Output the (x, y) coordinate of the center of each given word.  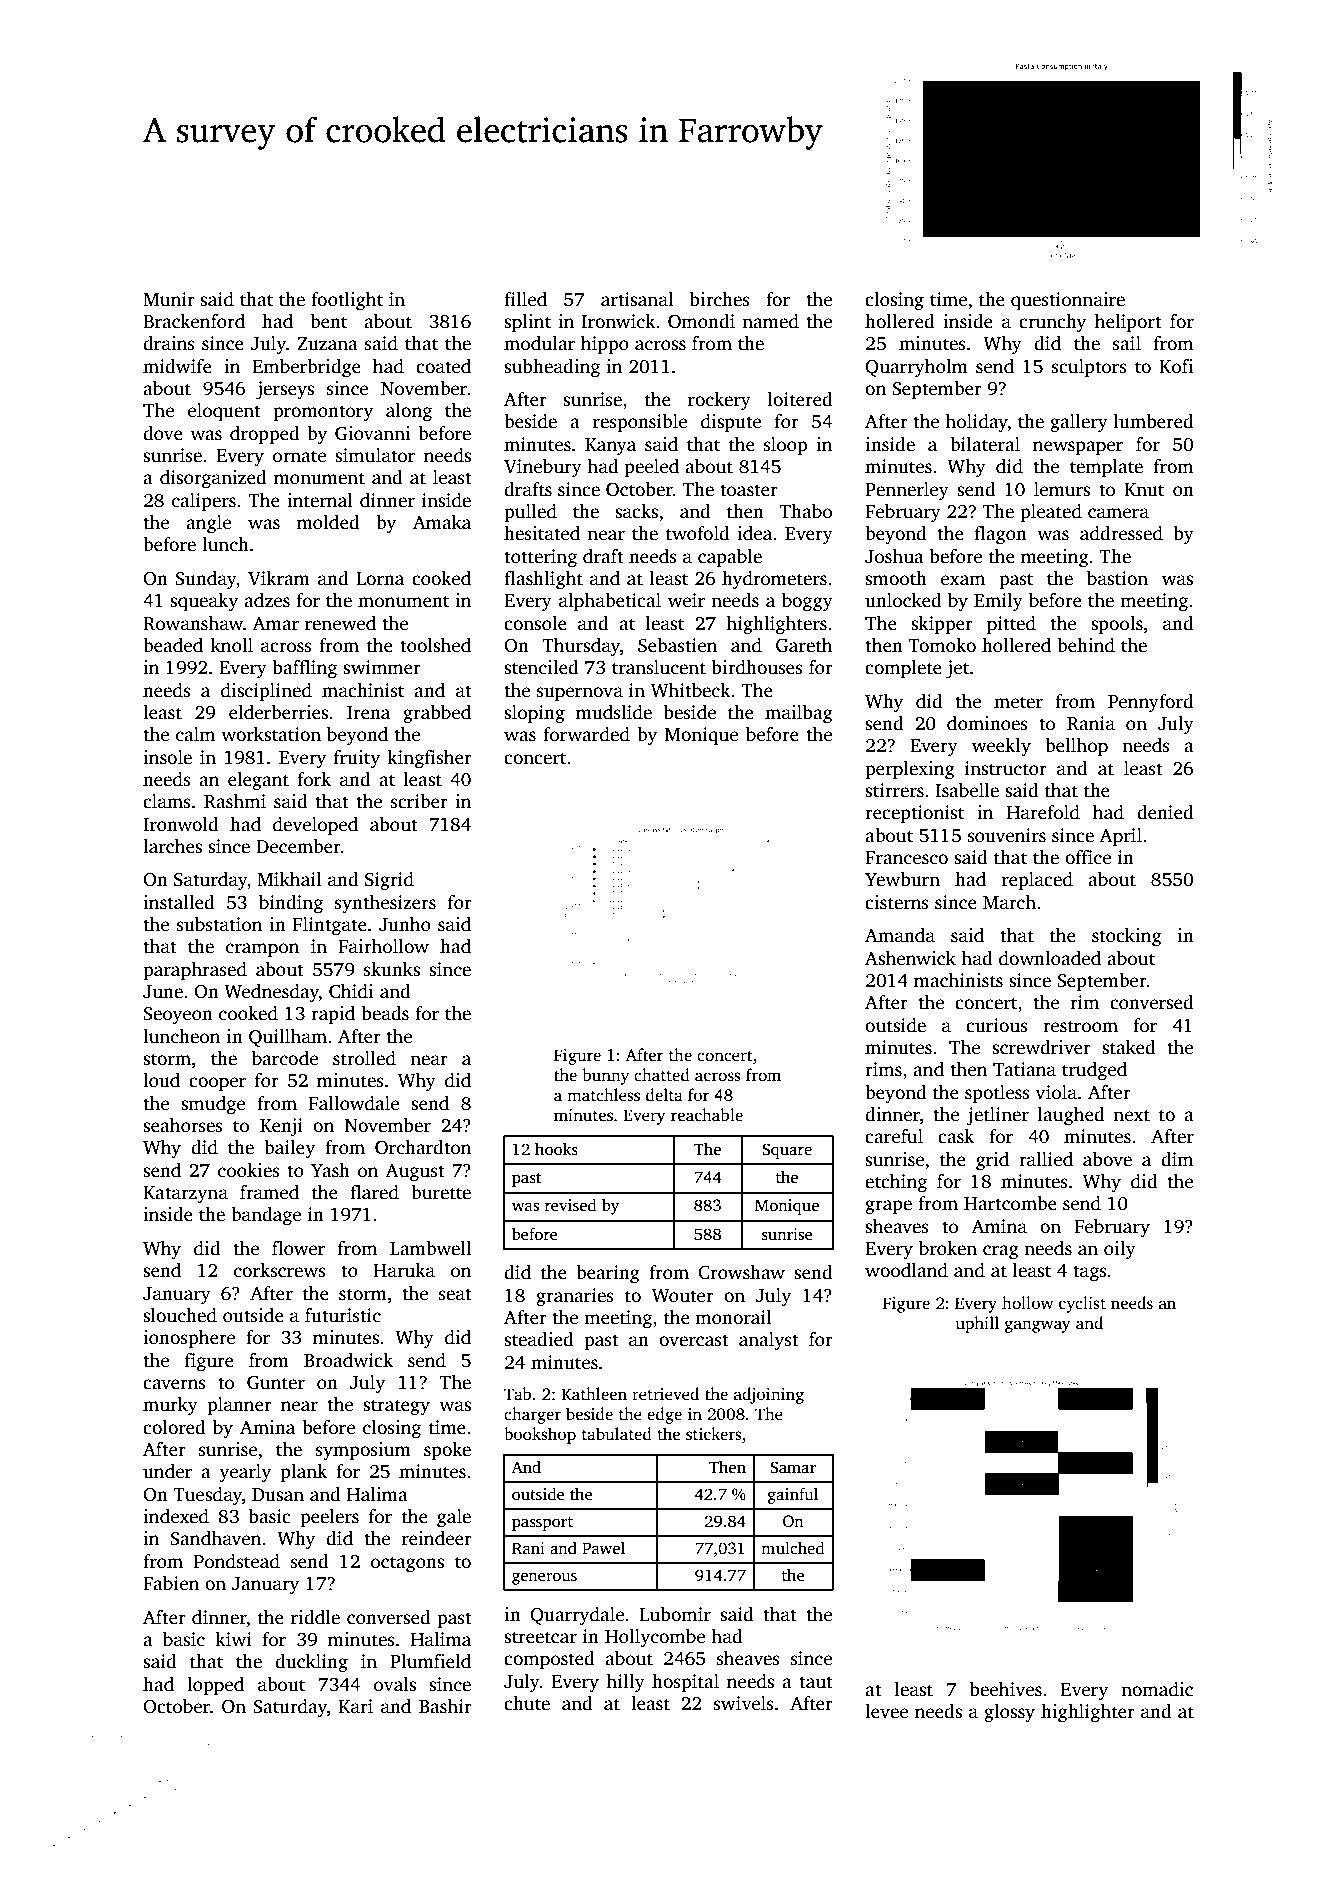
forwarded (586, 734)
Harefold (1043, 812)
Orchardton (423, 1147)
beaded (173, 645)
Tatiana (1024, 1069)
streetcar (540, 1637)
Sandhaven (215, 1538)
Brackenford (194, 321)
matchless (603, 1095)
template (1106, 468)
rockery (719, 401)
